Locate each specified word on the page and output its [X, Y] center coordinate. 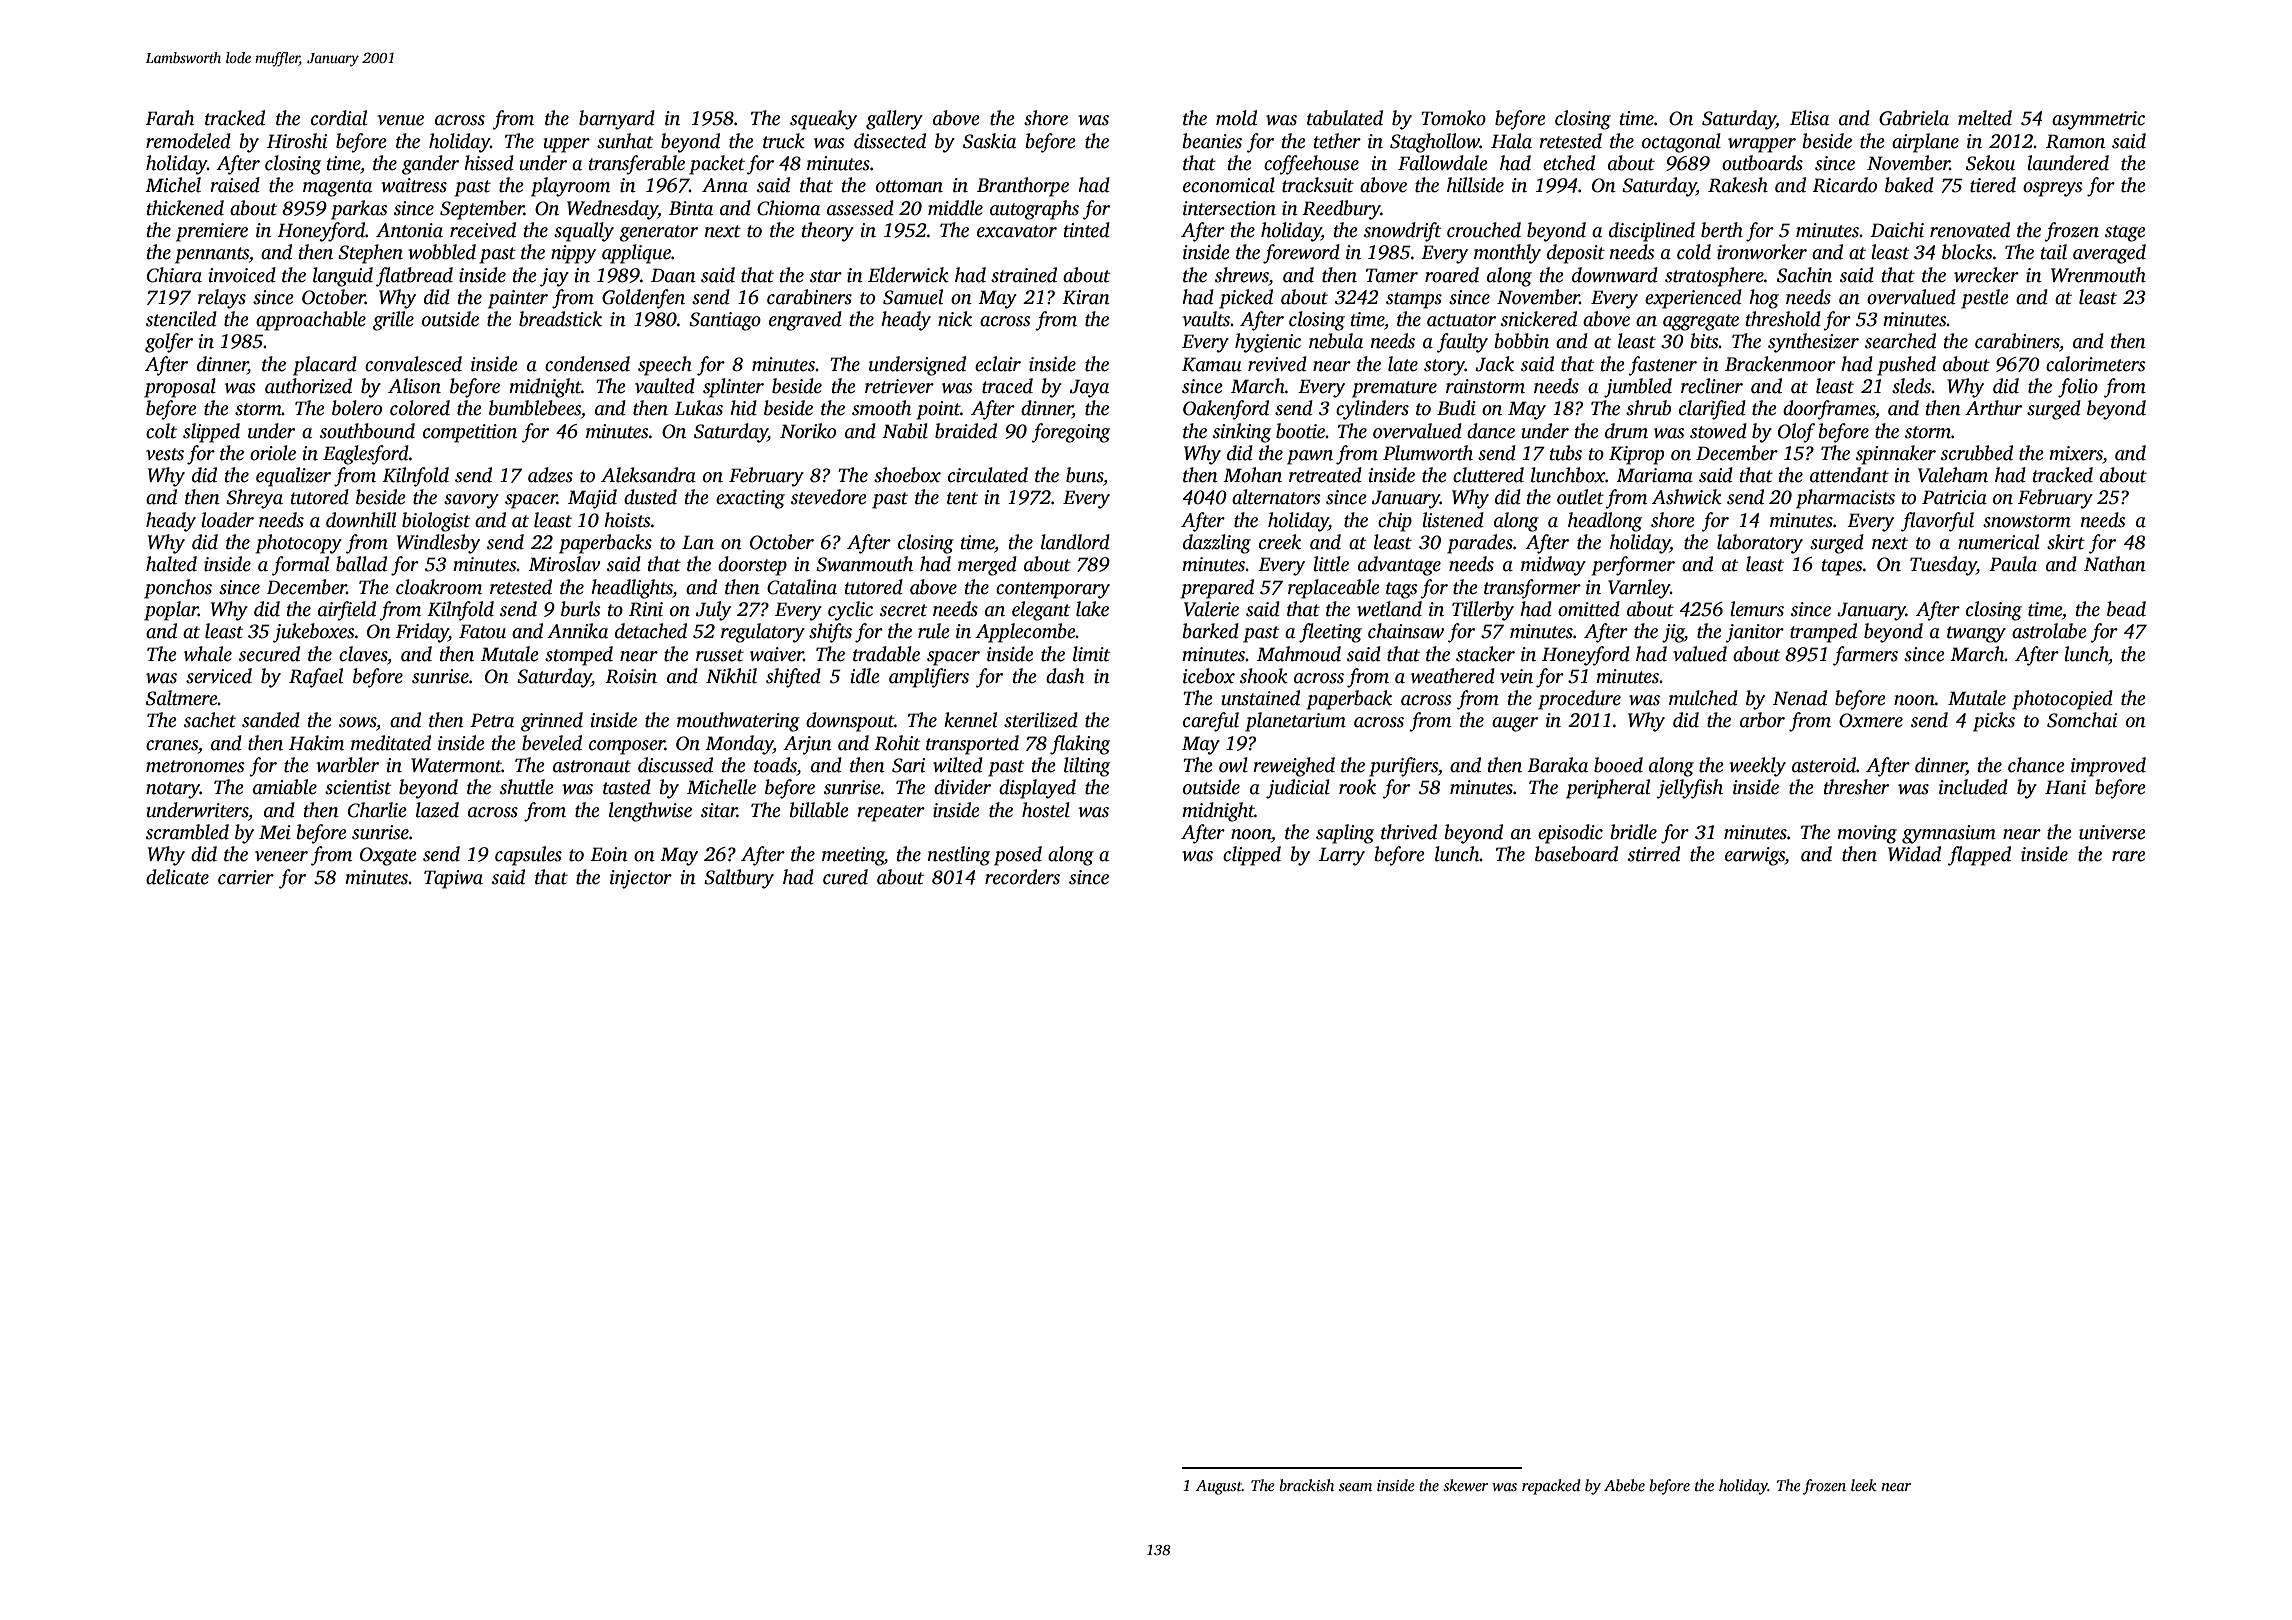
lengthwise [650, 812]
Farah [169, 118]
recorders [1022, 877]
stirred [1654, 854]
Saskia [989, 141]
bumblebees [535, 408]
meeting [853, 856]
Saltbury [739, 879]
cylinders [1372, 410]
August [1219, 1487]
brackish [1306, 1485]
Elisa [1809, 118]
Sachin [1804, 275]
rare [2129, 856]
